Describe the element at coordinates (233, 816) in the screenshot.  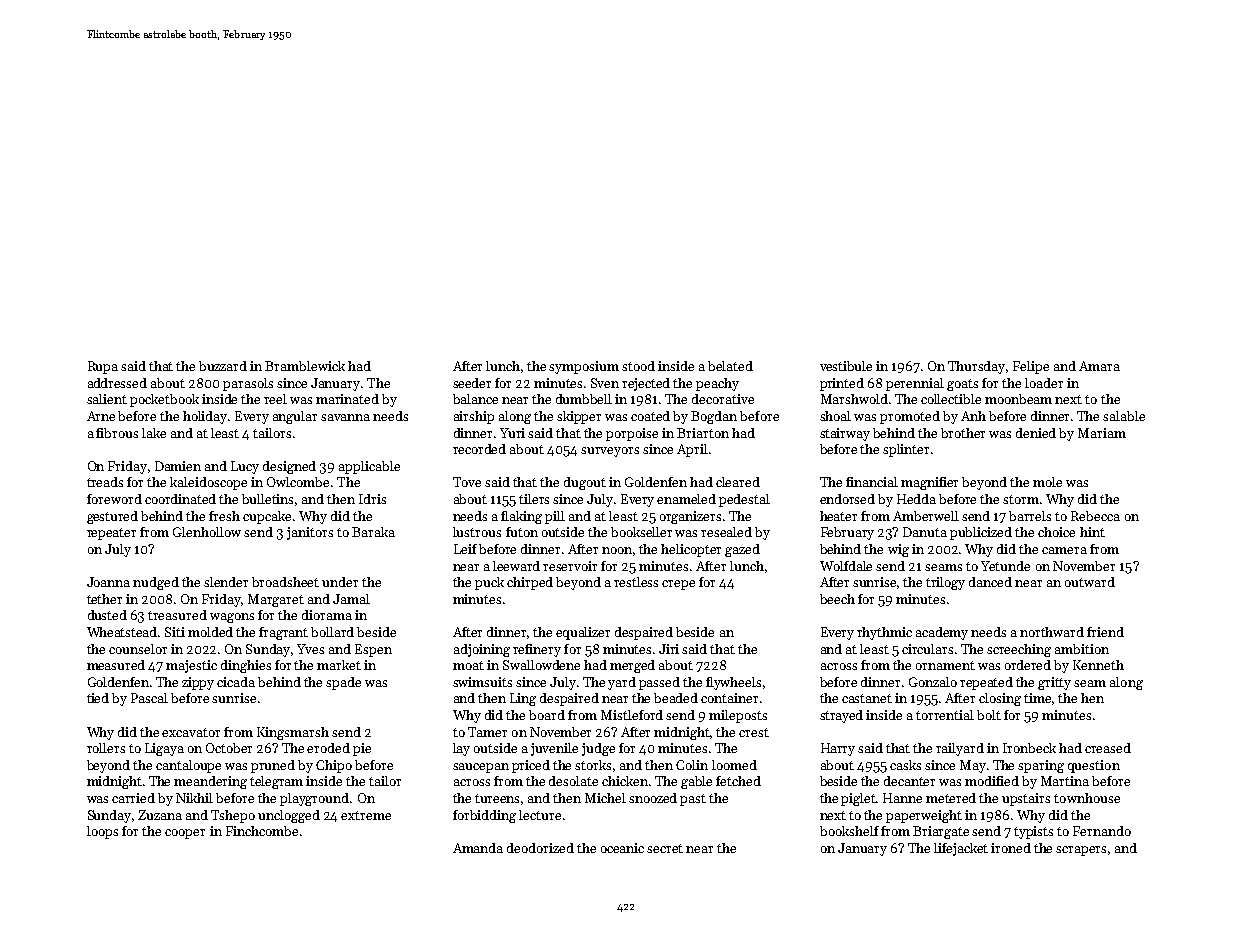
I see `Tshepo` at that location.
